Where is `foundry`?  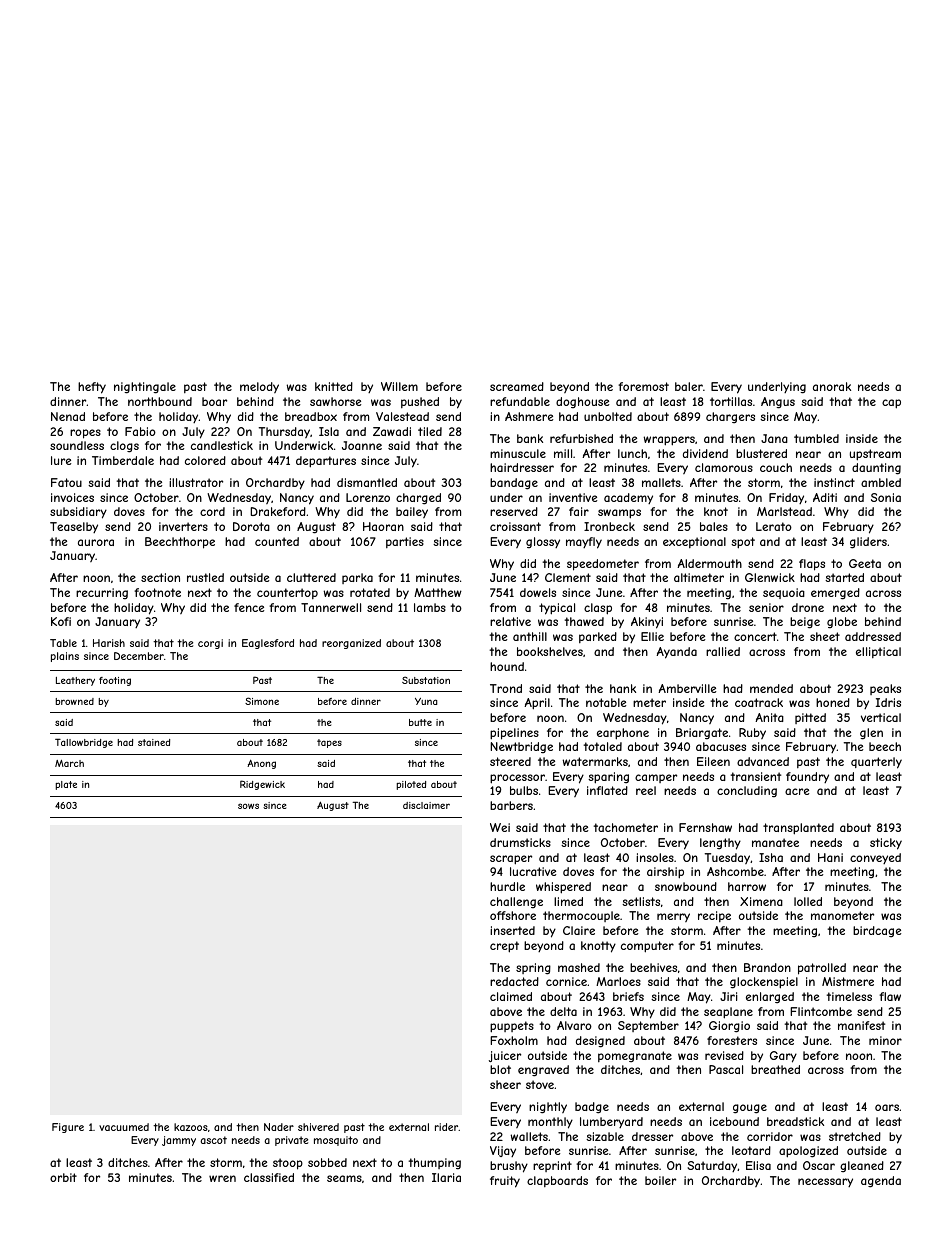
foundry is located at coordinates (807, 777).
